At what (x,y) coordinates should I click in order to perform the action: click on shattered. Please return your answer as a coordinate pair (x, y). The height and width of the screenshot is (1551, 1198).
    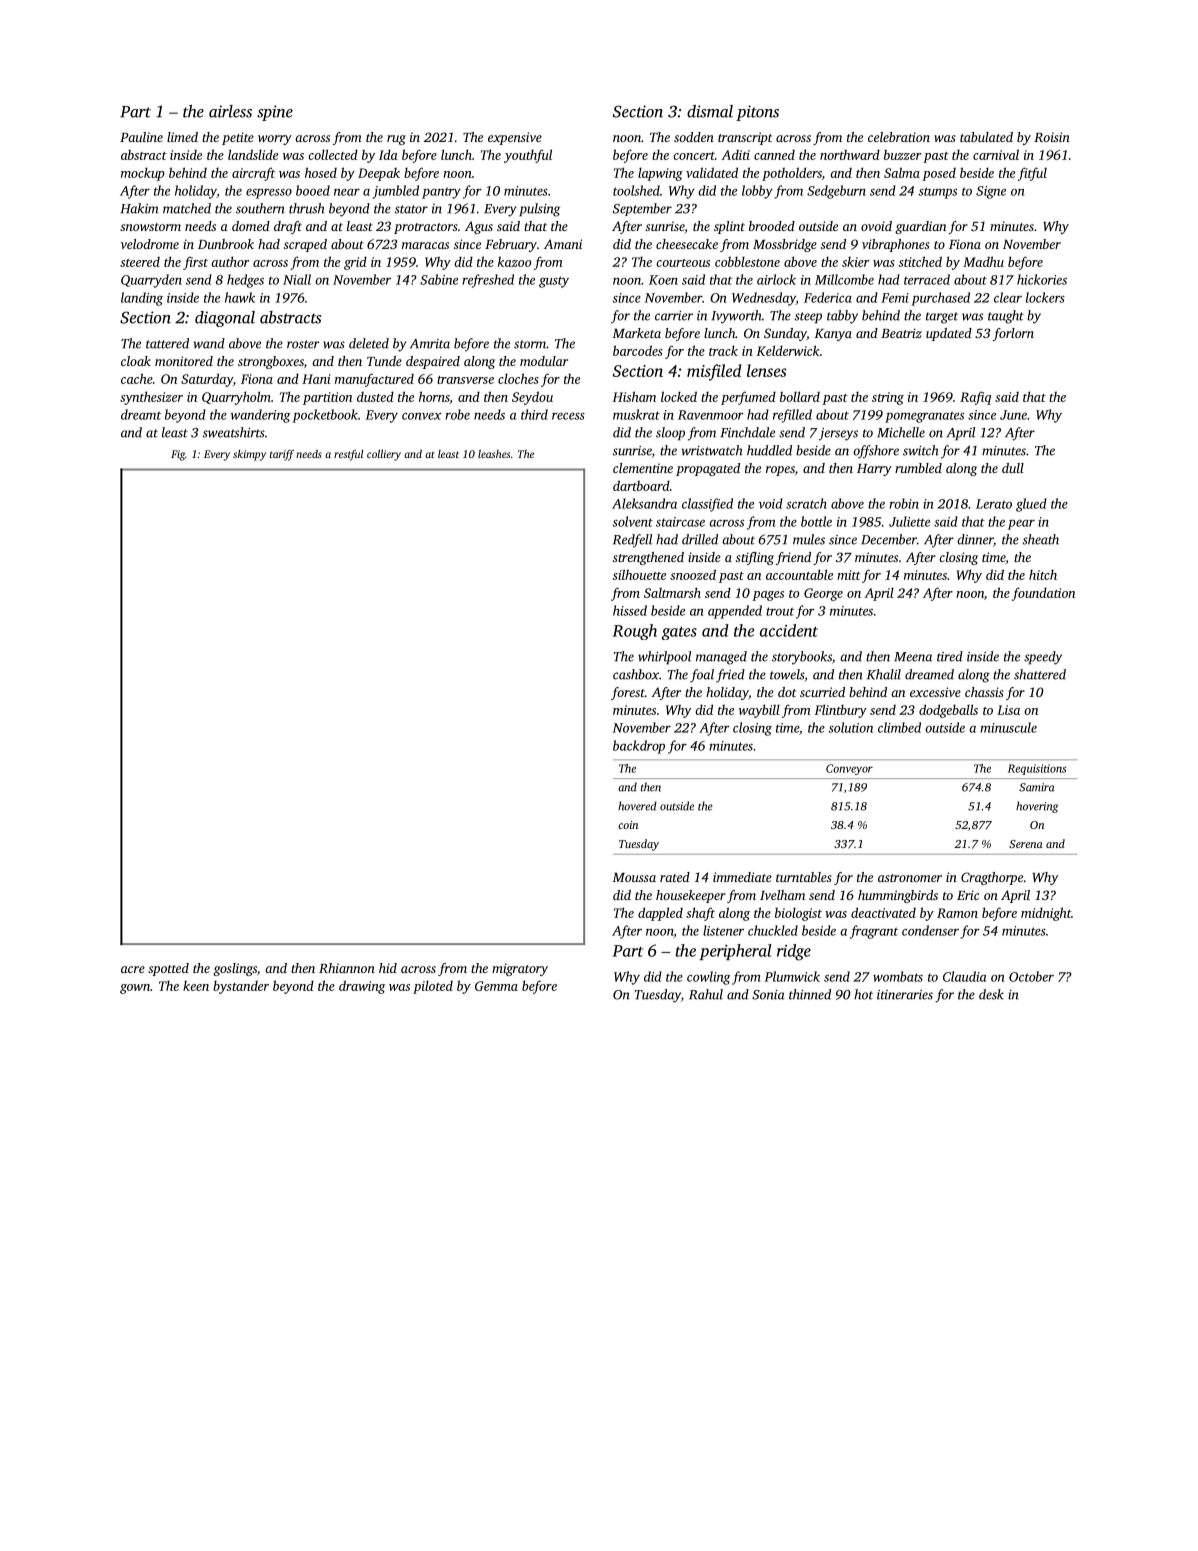
    Looking at the image, I should click on (1040, 674).
